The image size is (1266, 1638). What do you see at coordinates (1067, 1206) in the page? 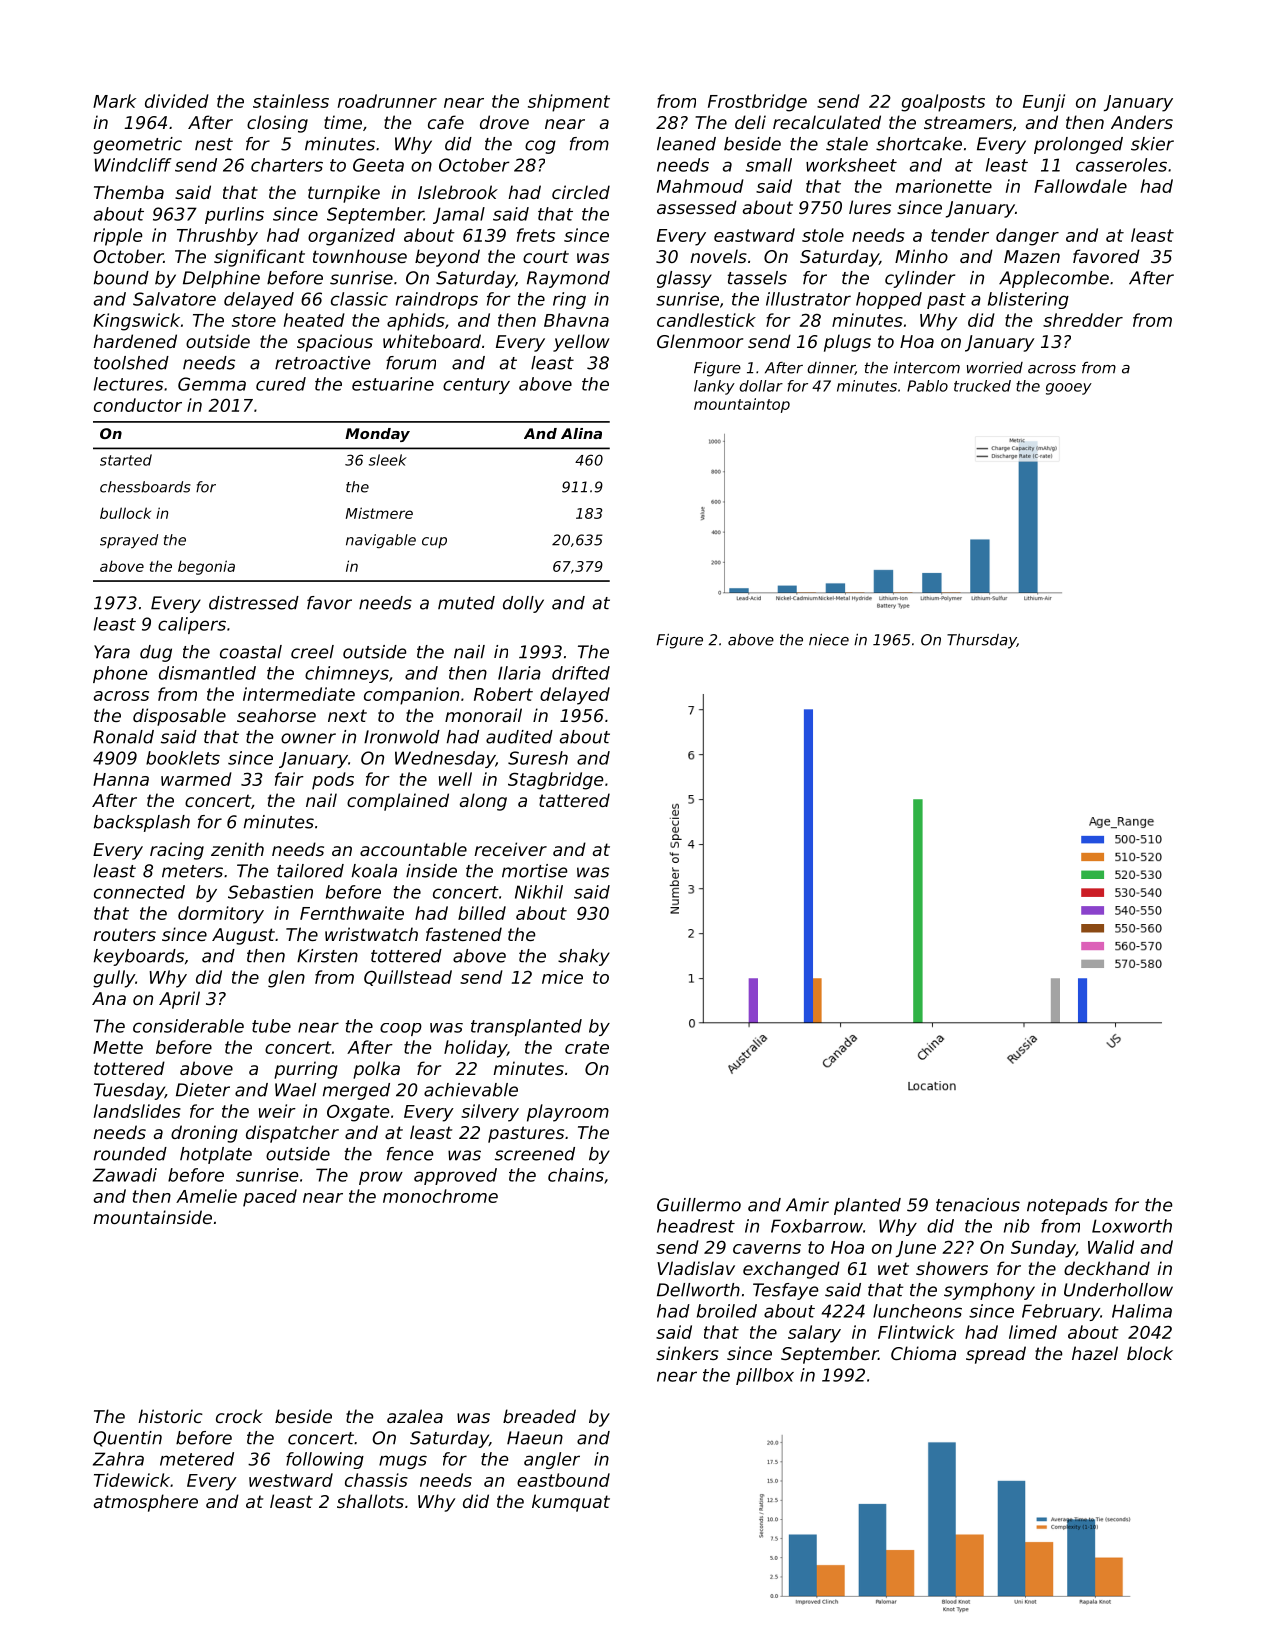
I see `notepads` at bounding box center [1067, 1206].
